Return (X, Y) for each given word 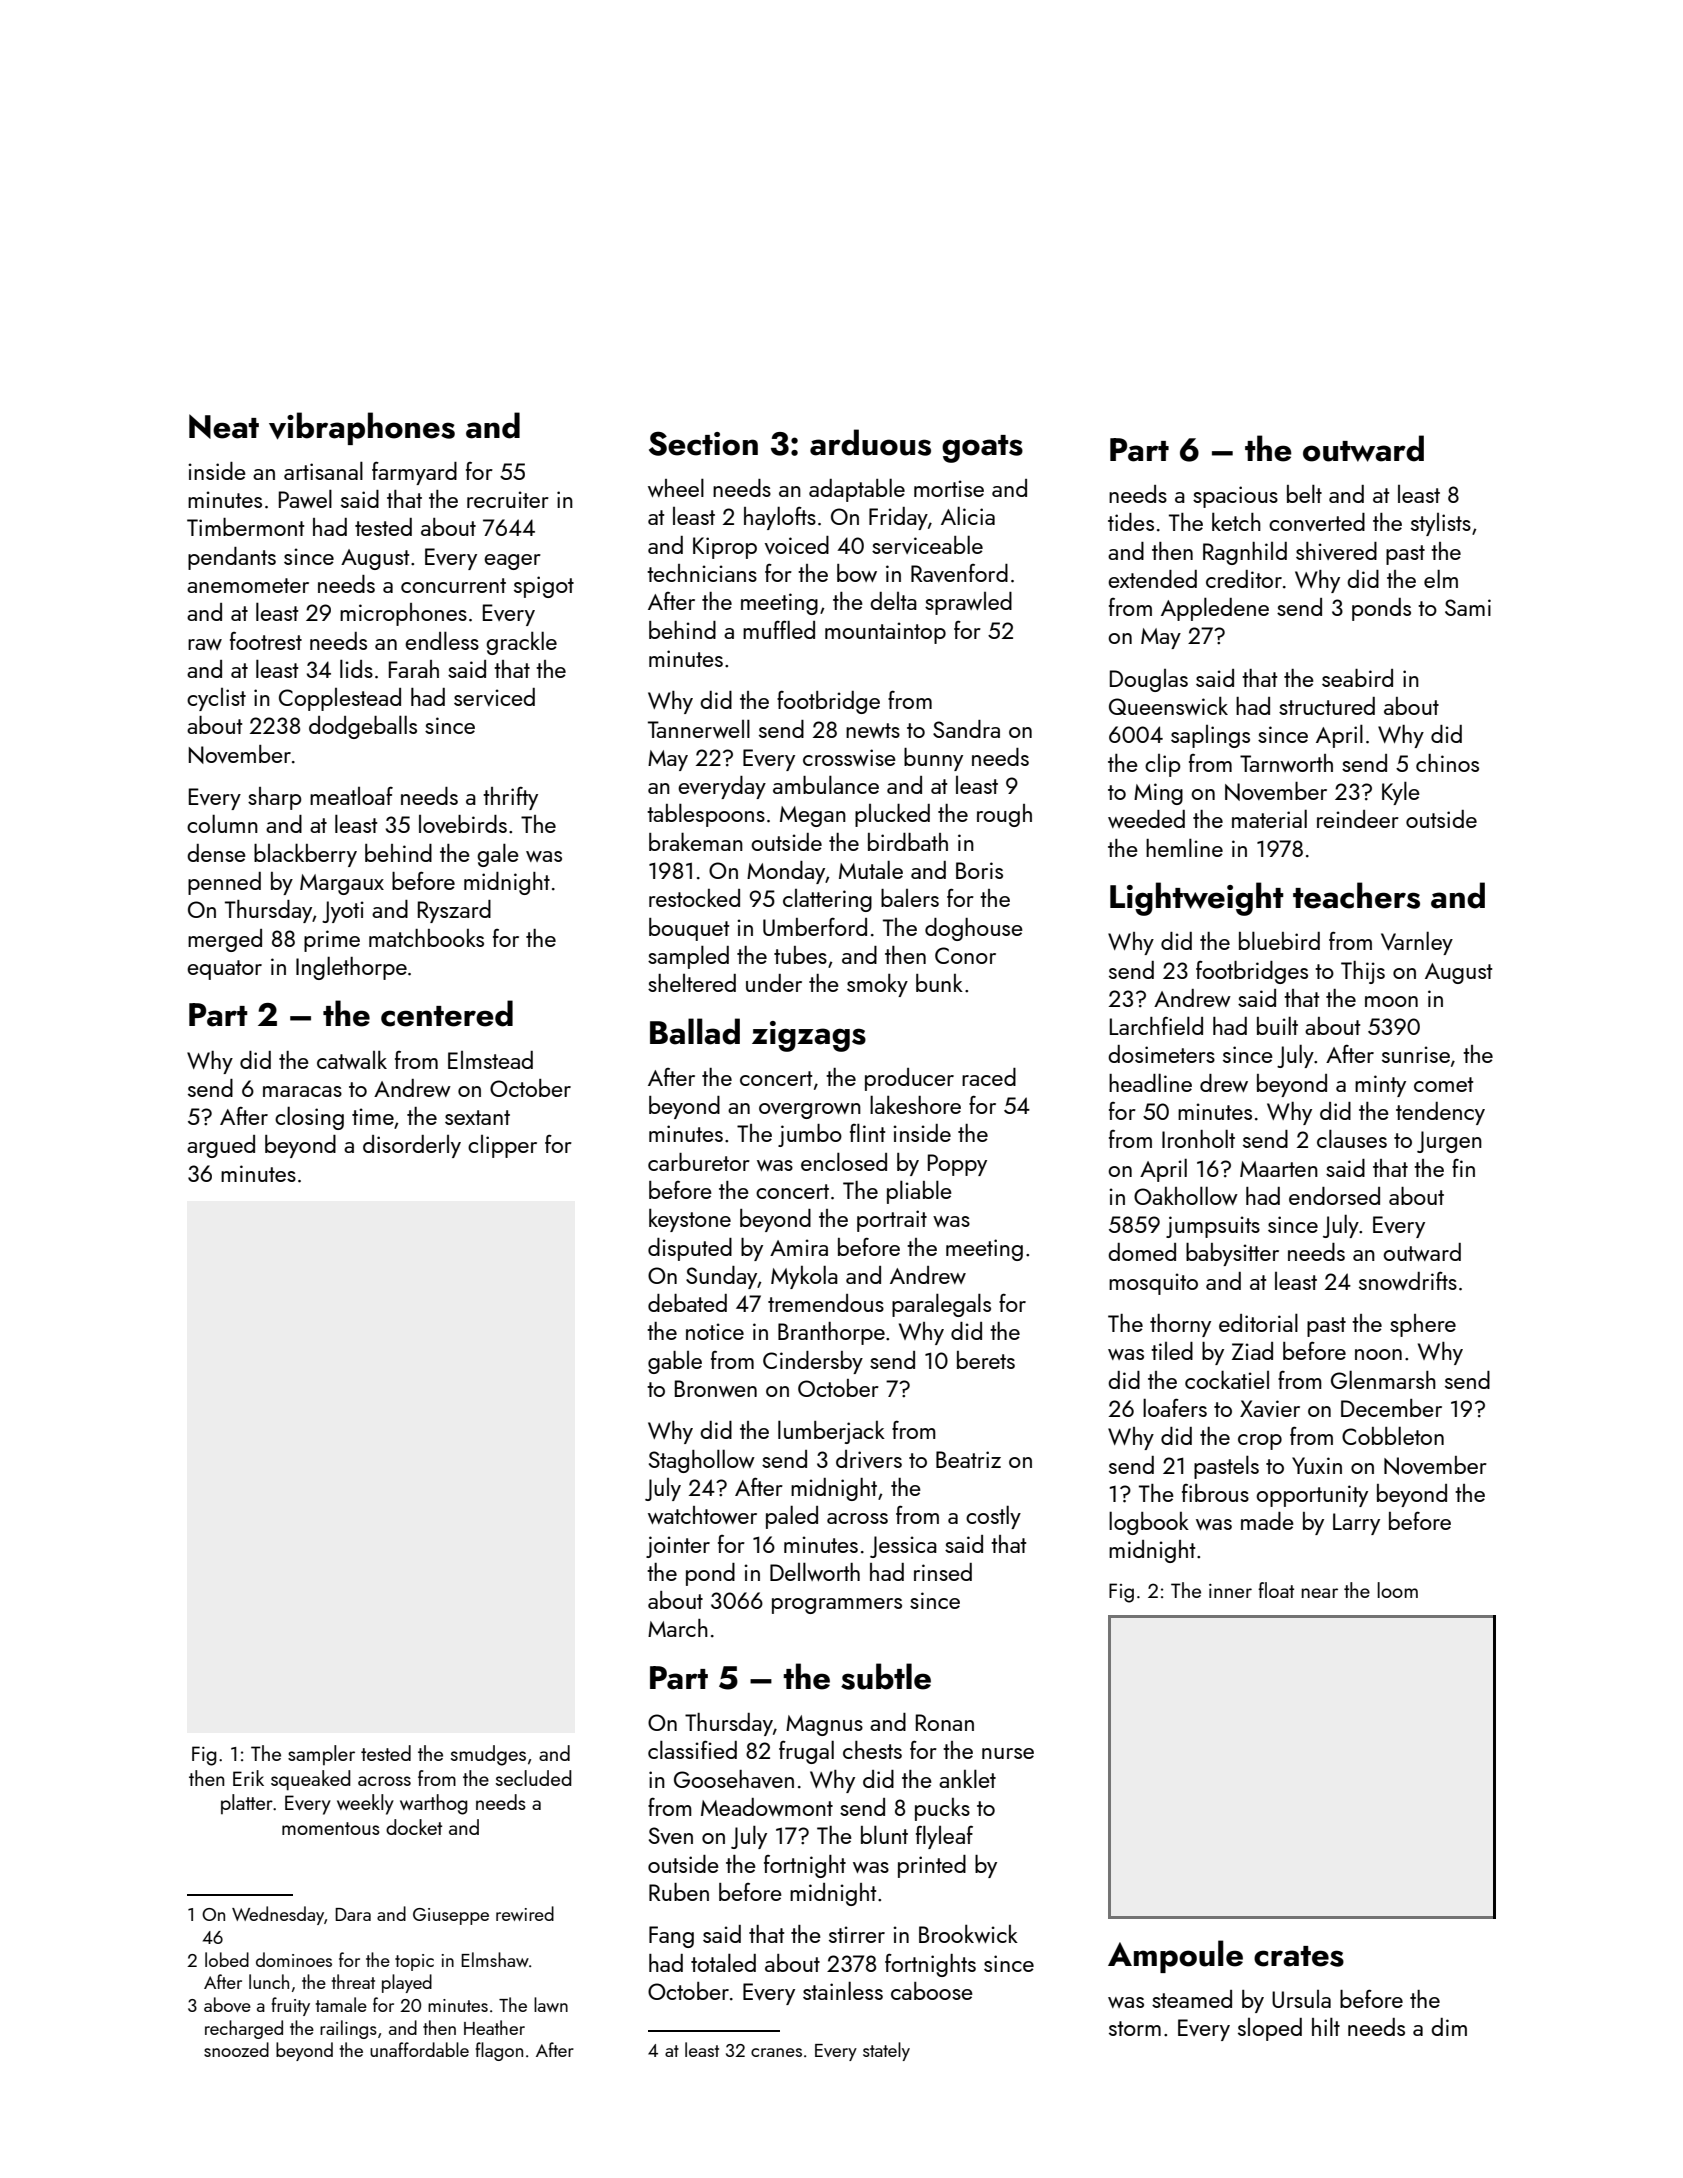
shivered (1336, 551)
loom (1397, 1590)
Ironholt (1198, 1138)
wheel (676, 487)
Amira (799, 1247)
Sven (671, 1835)
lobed (227, 1959)
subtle (886, 1676)
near (1319, 1593)
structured (1327, 706)
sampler (321, 1755)
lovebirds (463, 824)
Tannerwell (699, 728)
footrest (266, 641)
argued (221, 1146)
